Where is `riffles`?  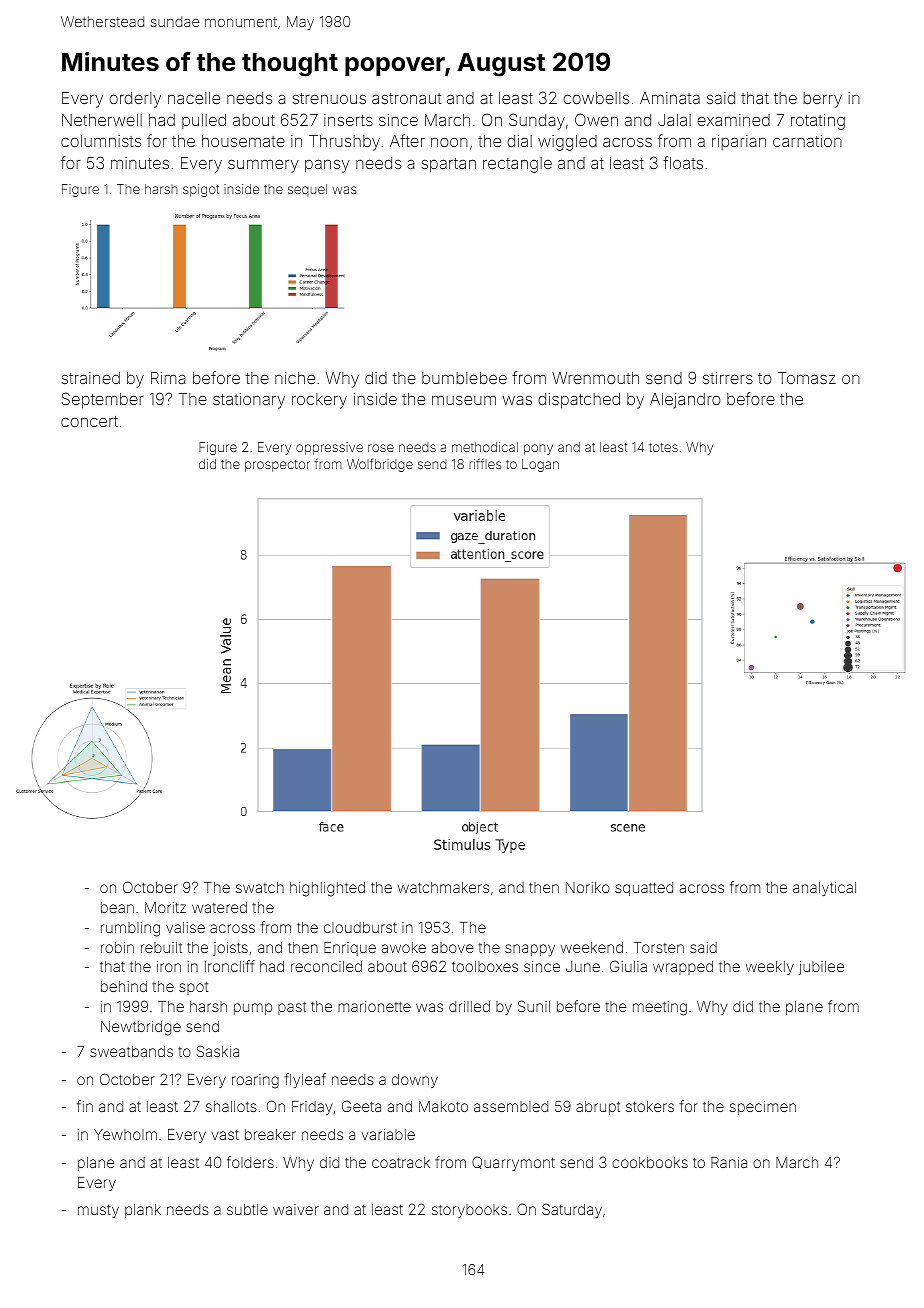
riffles is located at coordinates (485, 463).
